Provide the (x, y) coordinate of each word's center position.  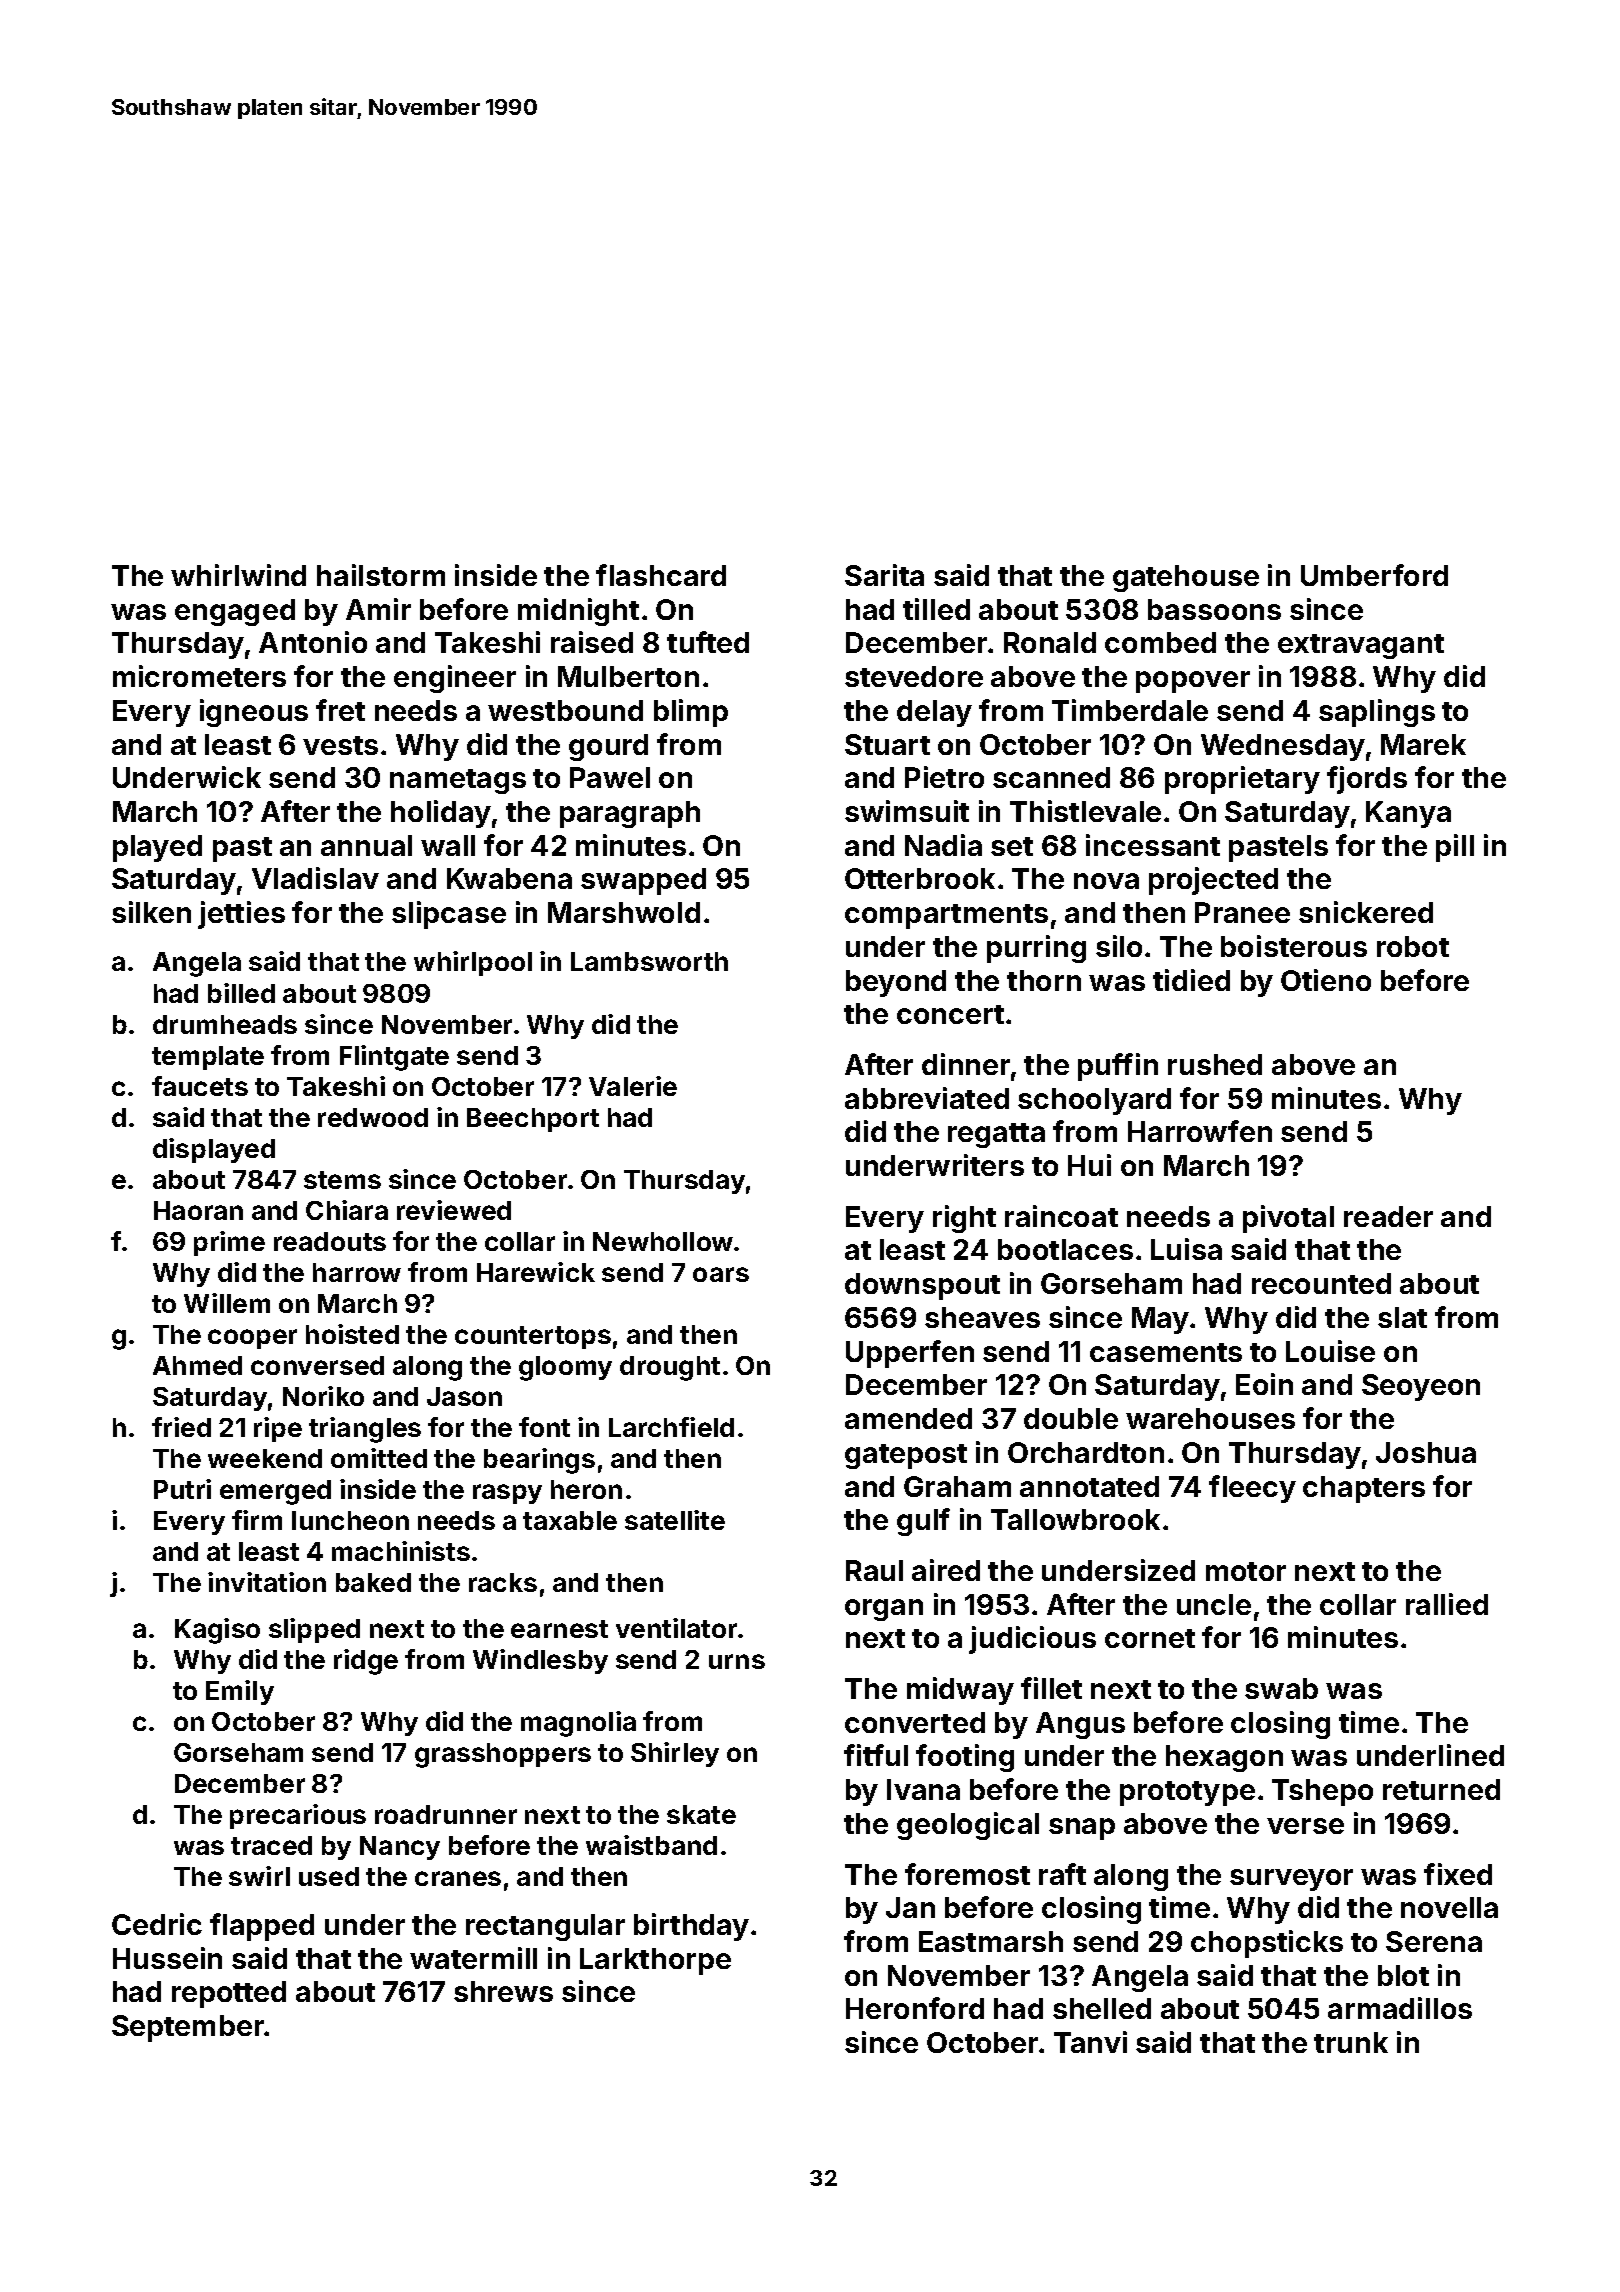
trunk (1351, 2042)
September (188, 2028)
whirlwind (238, 575)
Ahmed (197, 1365)
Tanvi (1090, 2042)
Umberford (1374, 575)
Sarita (884, 575)
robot (1413, 946)
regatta (996, 1135)
